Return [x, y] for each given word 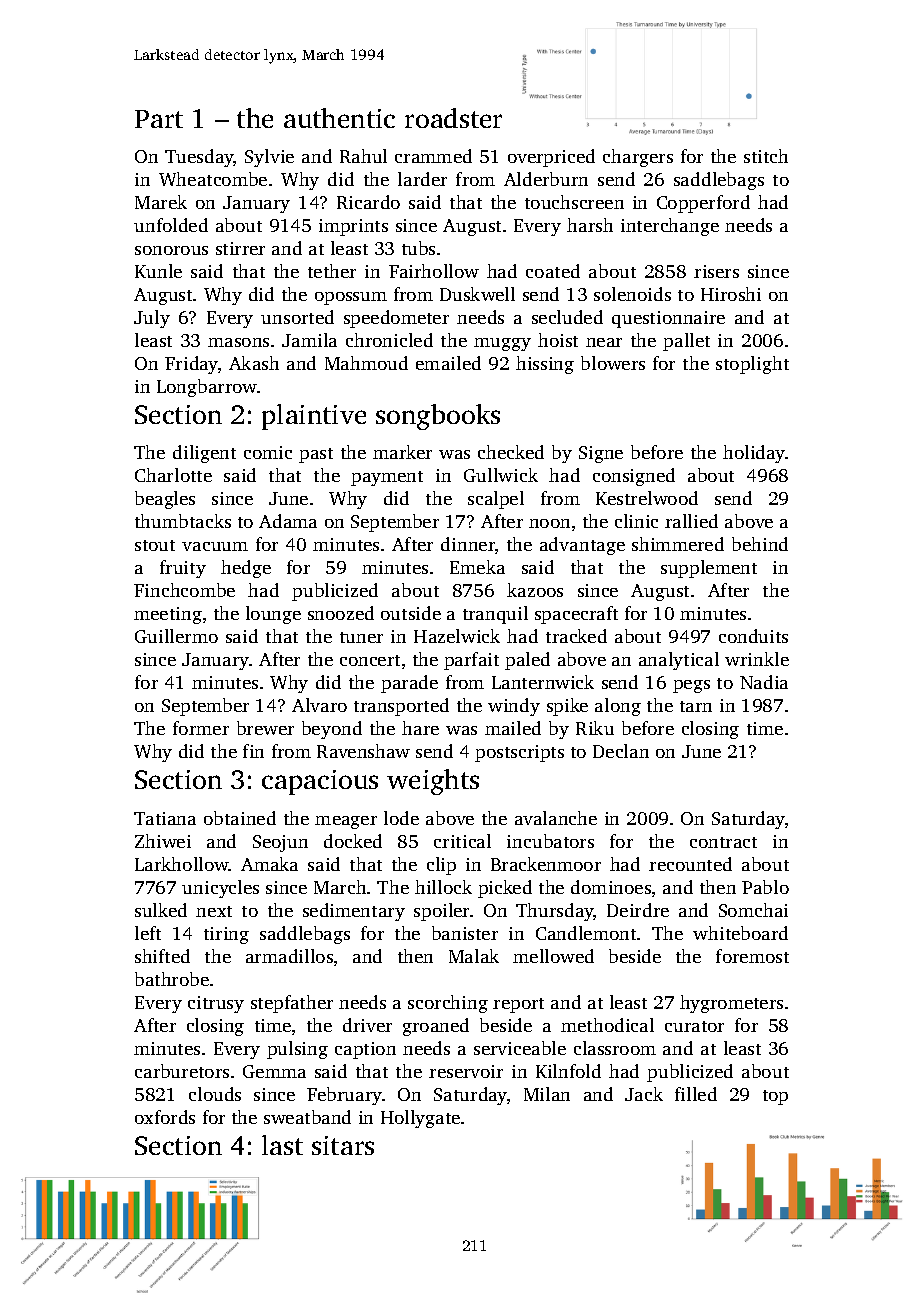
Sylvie [269, 158]
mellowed [553, 956]
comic [268, 452]
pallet [686, 342]
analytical [679, 661]
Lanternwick [543, 682]
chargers [638, 158]
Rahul [363, 156]
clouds [215, 1094]
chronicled [389, 340]
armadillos [289, 956]
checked [511, 452]
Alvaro [319, 705]
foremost [752, 956]
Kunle [158, 271]
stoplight [752, 365]
